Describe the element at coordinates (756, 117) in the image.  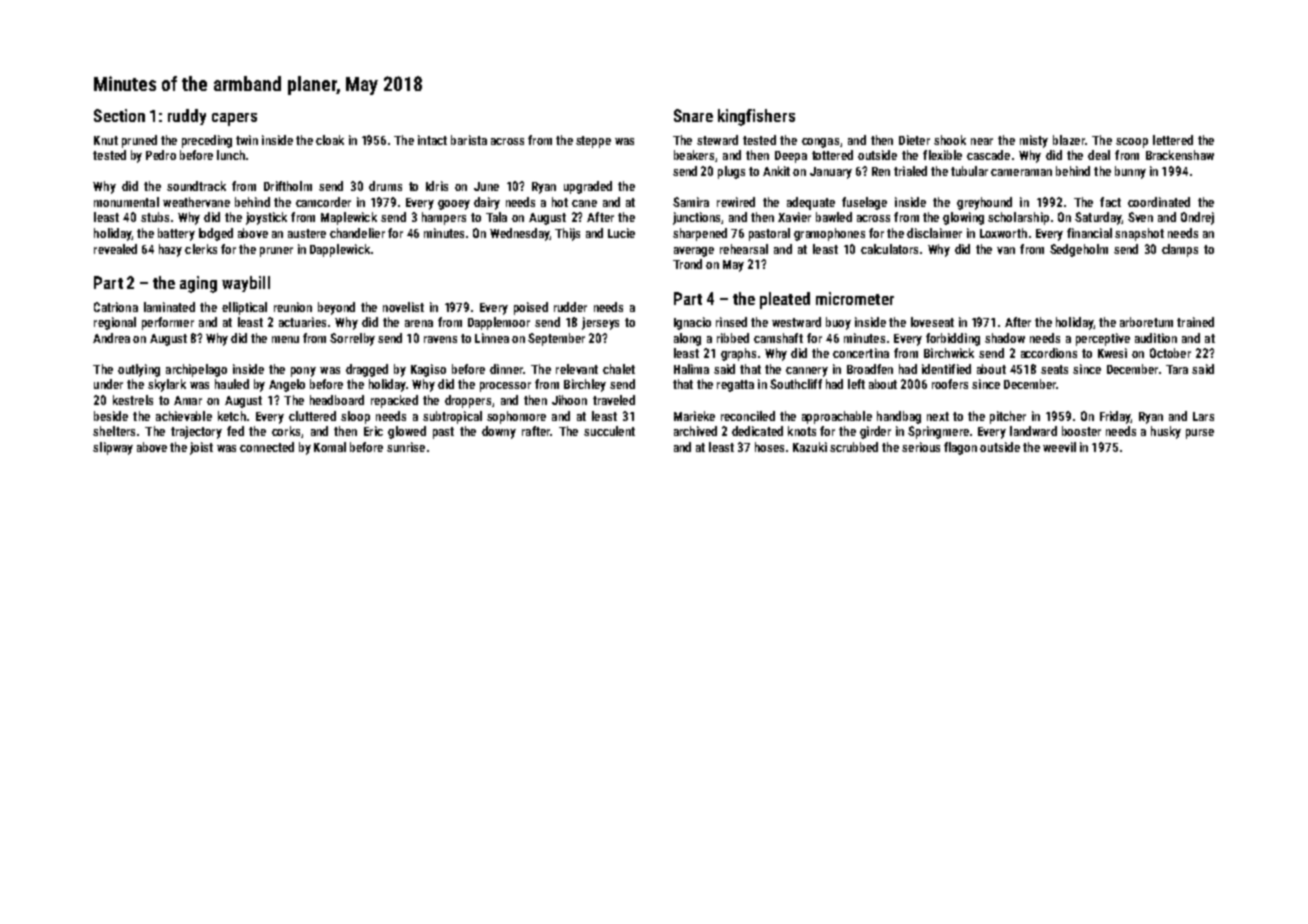
I see `kingfishers` at that location.
